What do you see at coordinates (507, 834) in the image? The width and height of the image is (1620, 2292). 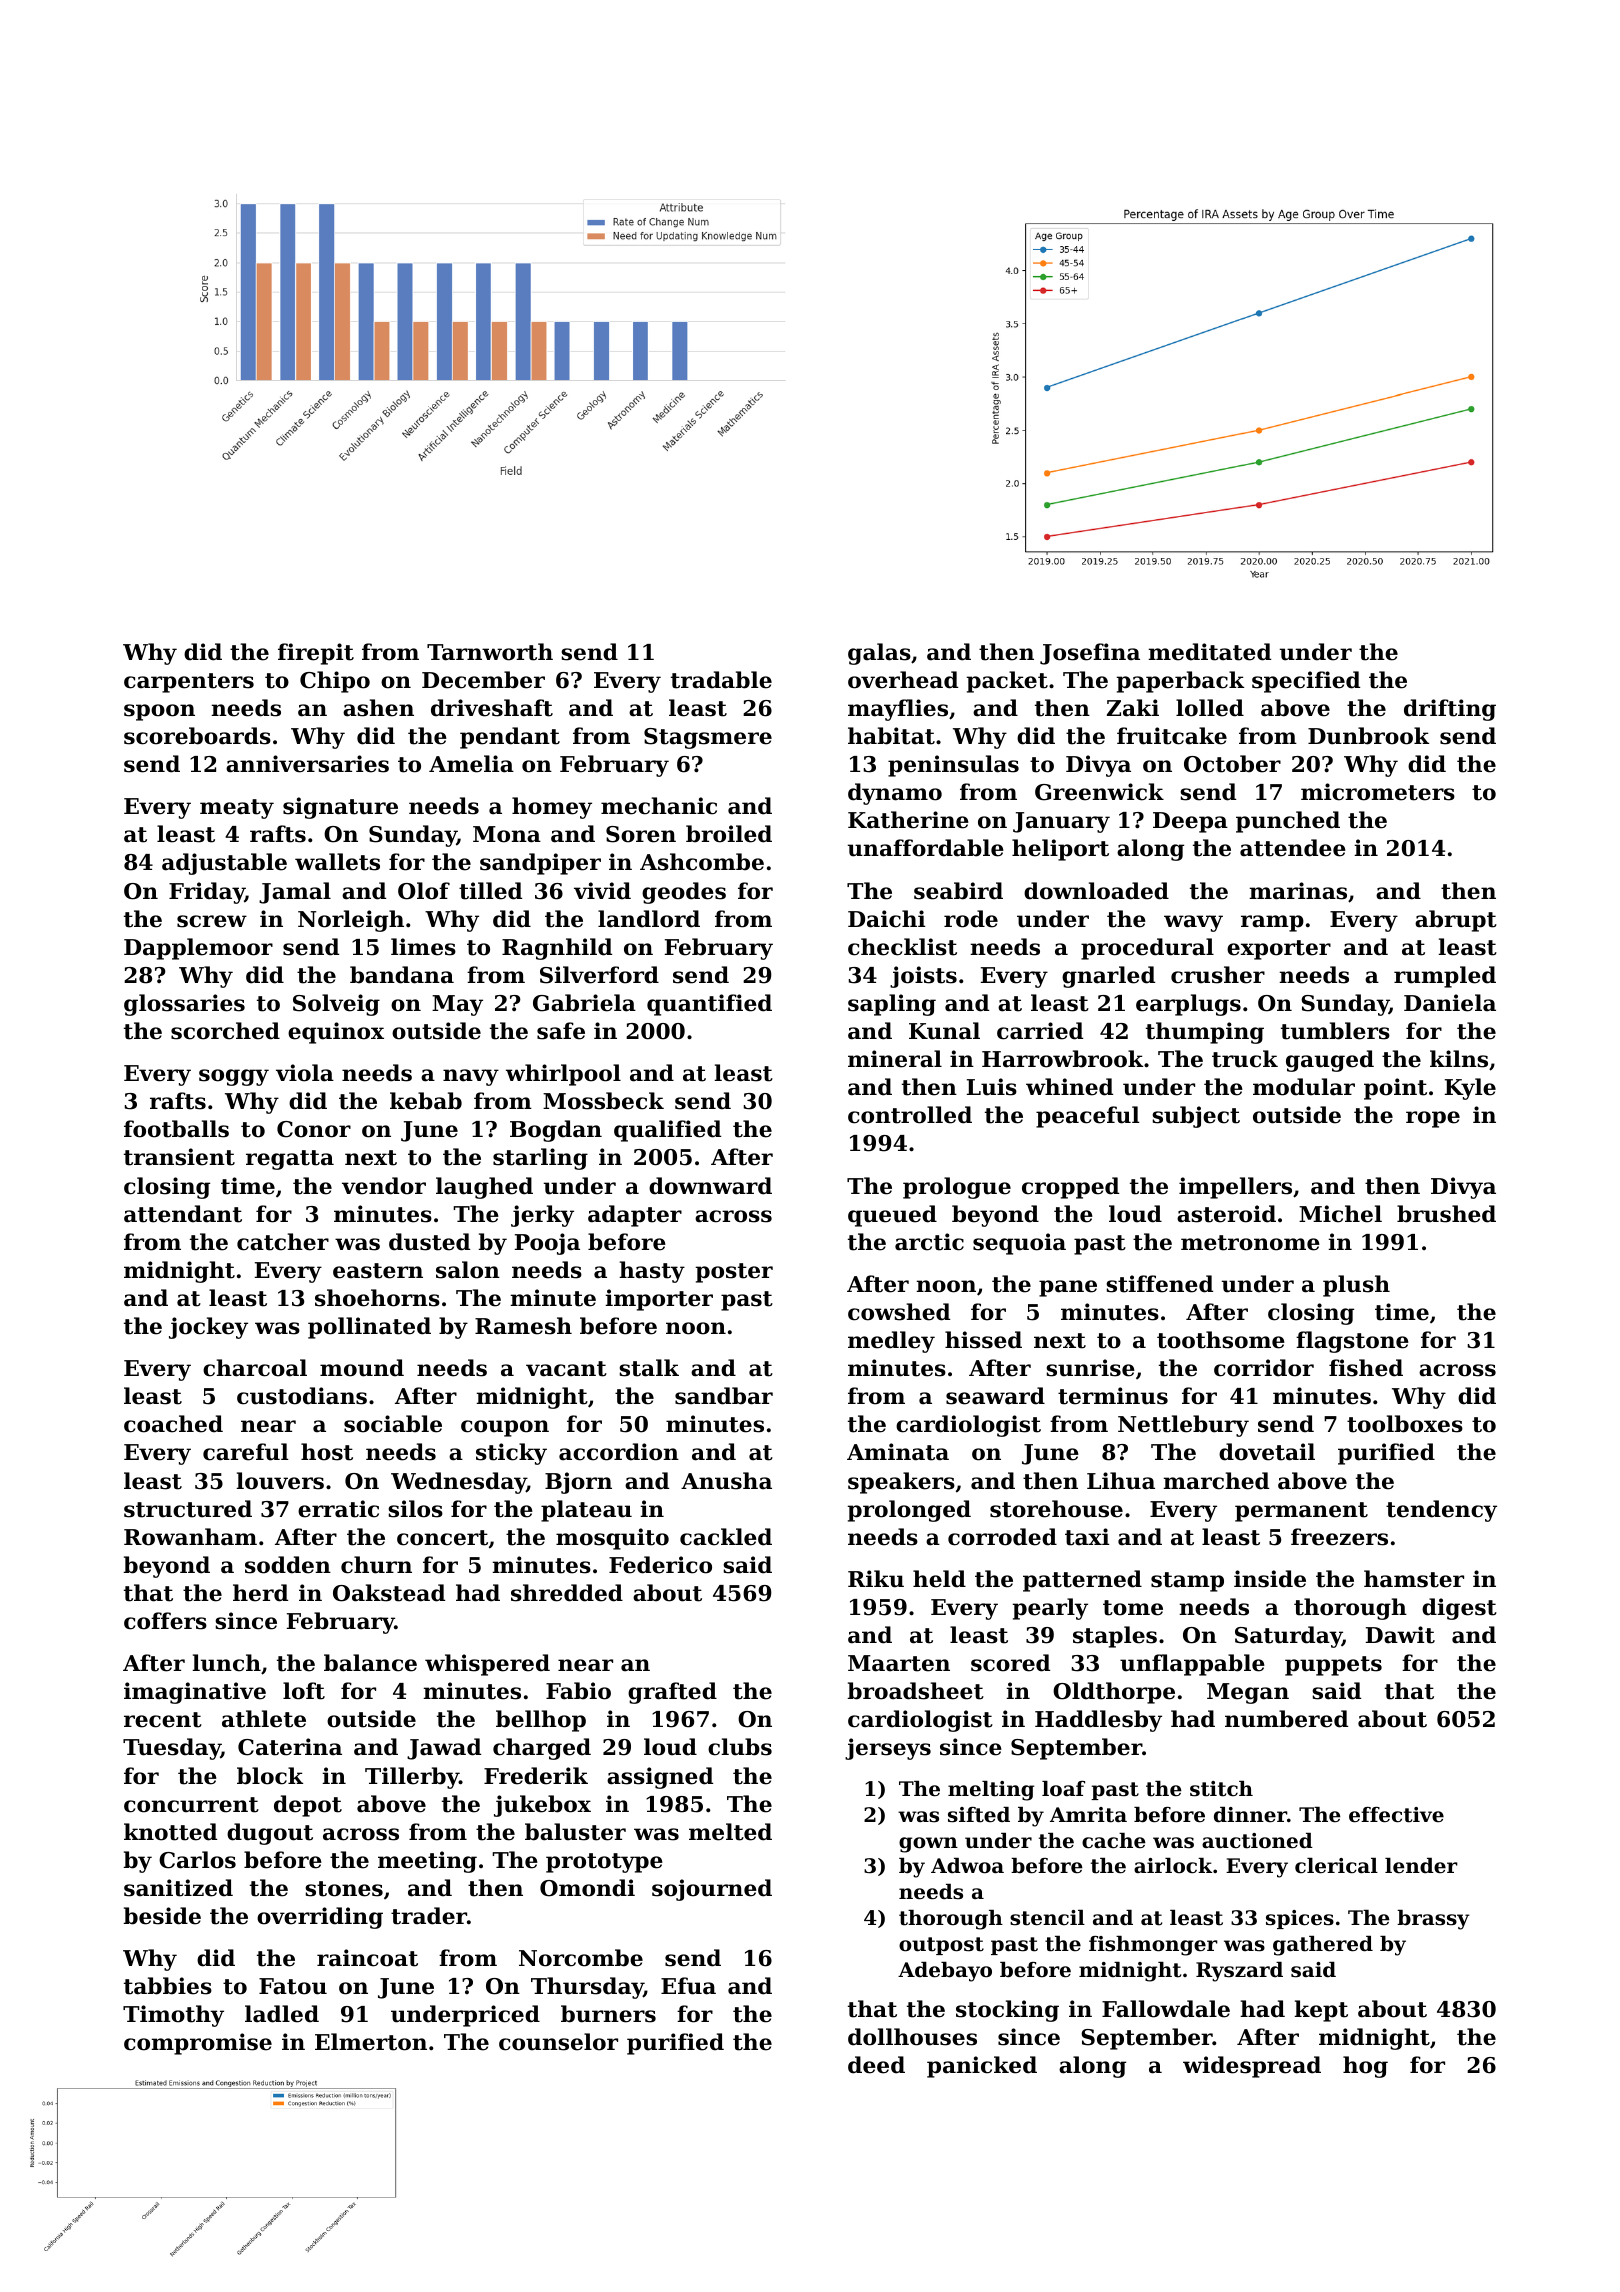 I see `Mona` at bounding box center [507, 834].
